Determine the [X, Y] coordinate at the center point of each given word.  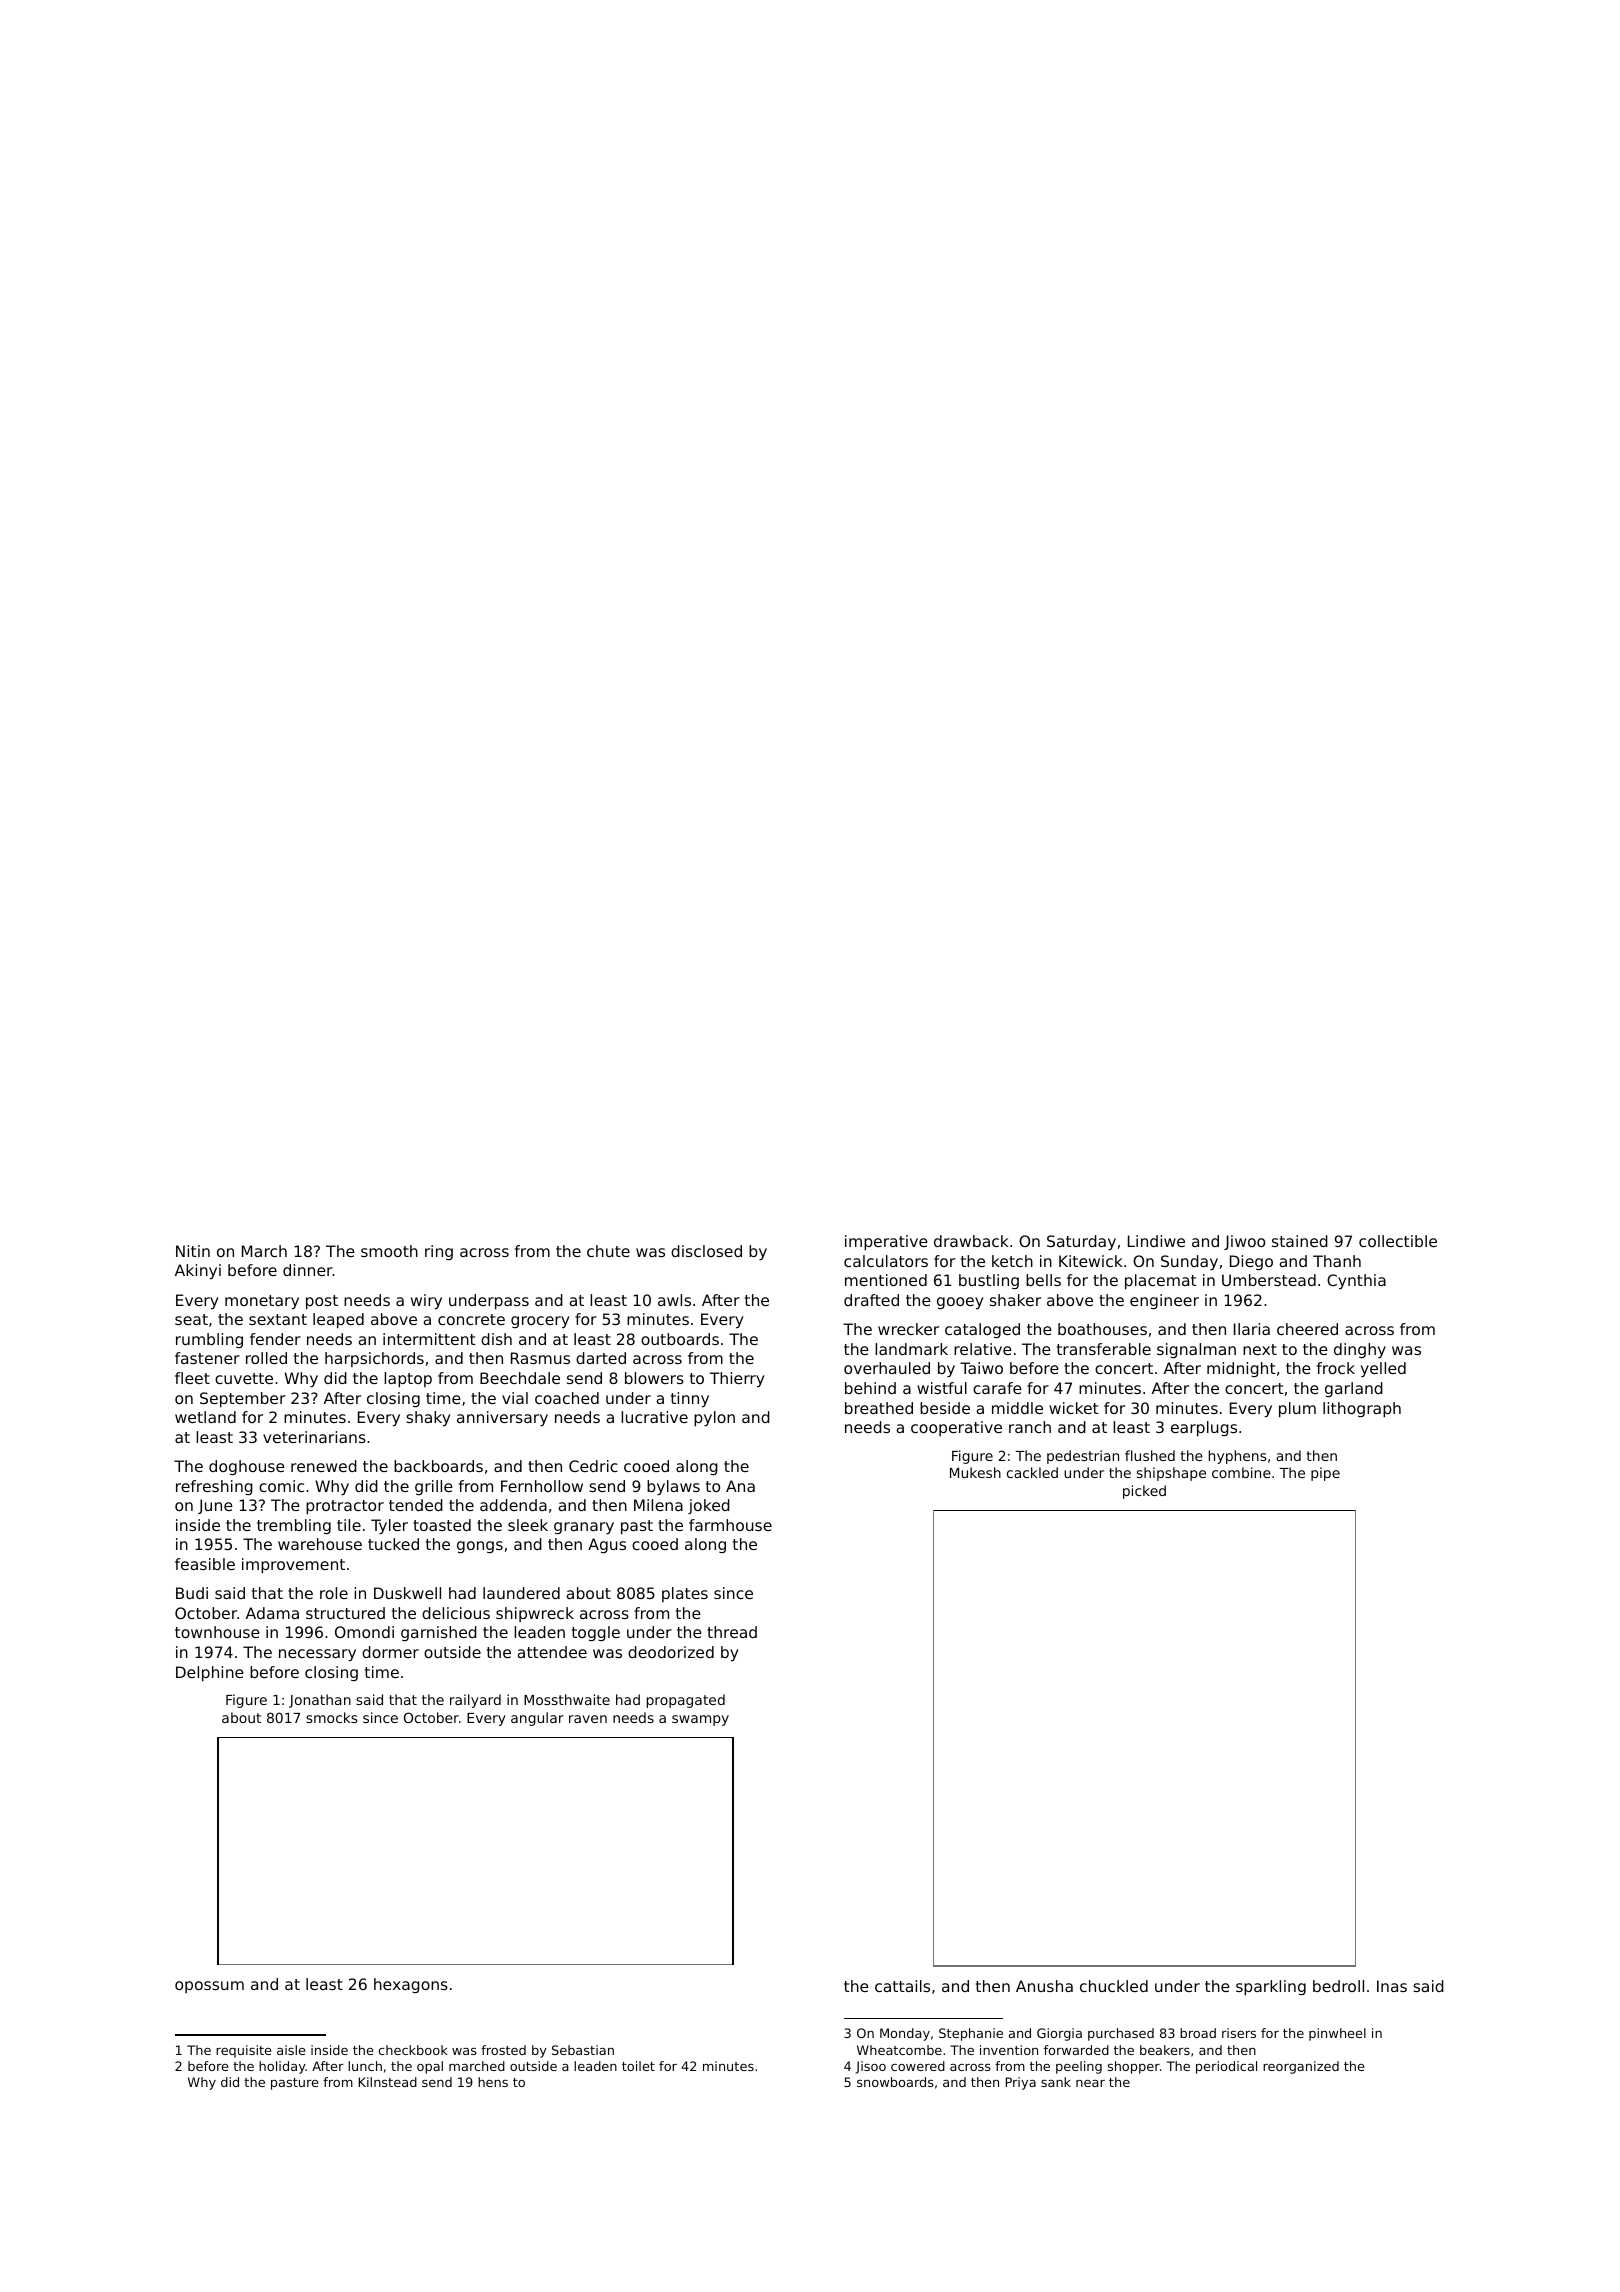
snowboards [895, 2082]
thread [732, 1632]
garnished [439, 1633]
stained [1300, 1241]
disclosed [706, 1251]
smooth [389, 1251]
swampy [700, 1720]
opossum [209, 1987]
